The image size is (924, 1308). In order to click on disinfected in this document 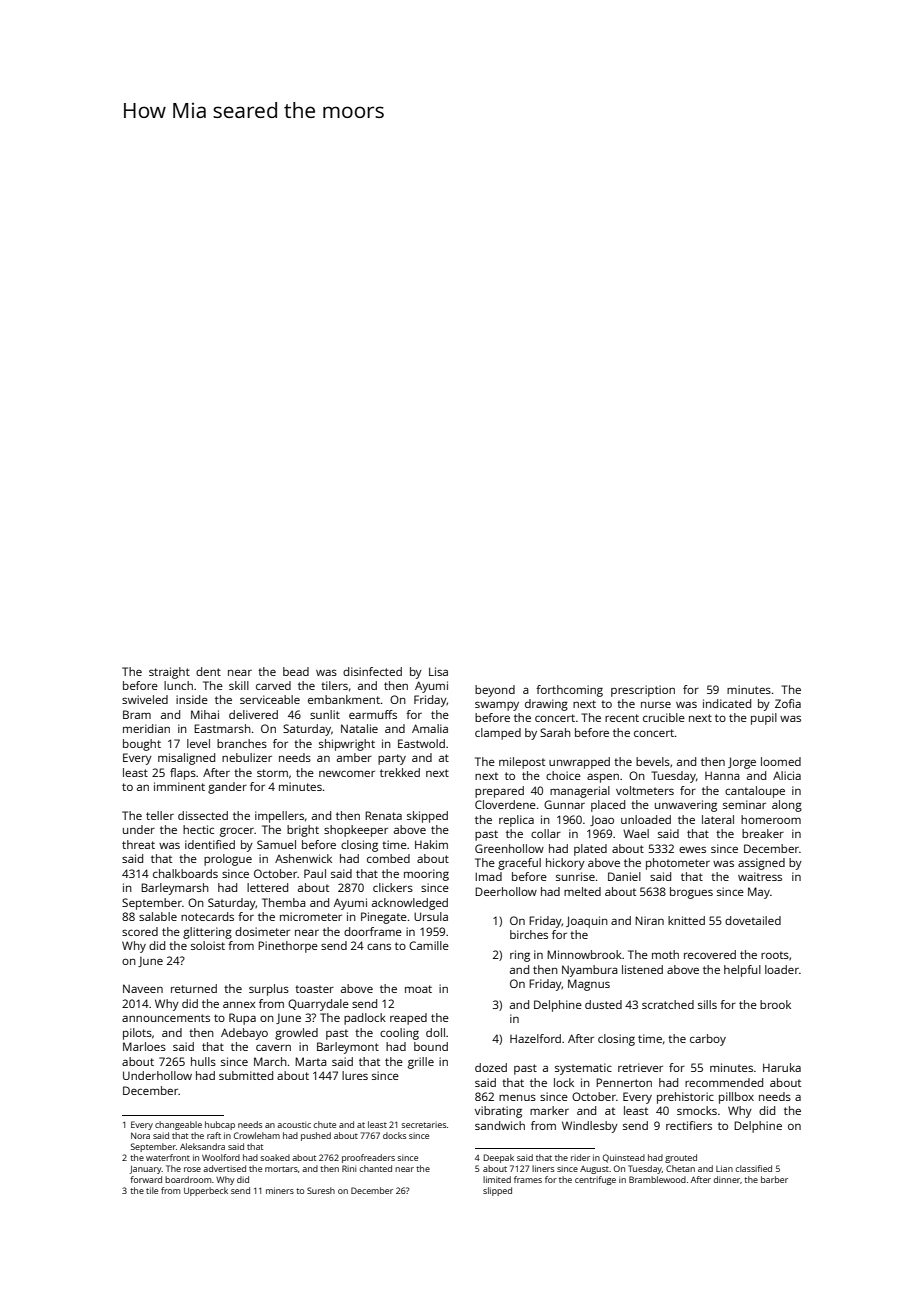, I will do `click(372, 671)`.
